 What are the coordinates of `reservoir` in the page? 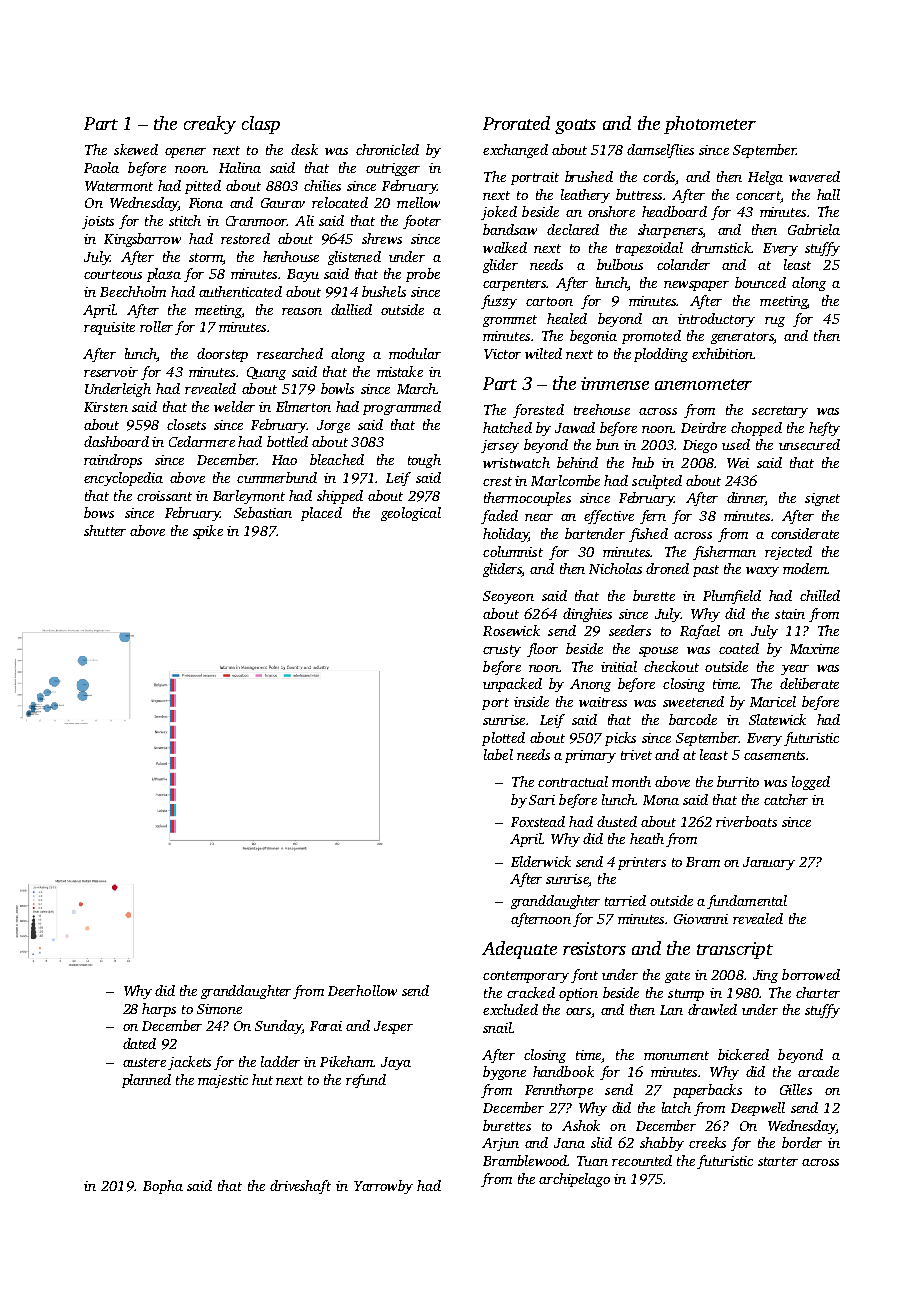 It's located at (111, 372).
